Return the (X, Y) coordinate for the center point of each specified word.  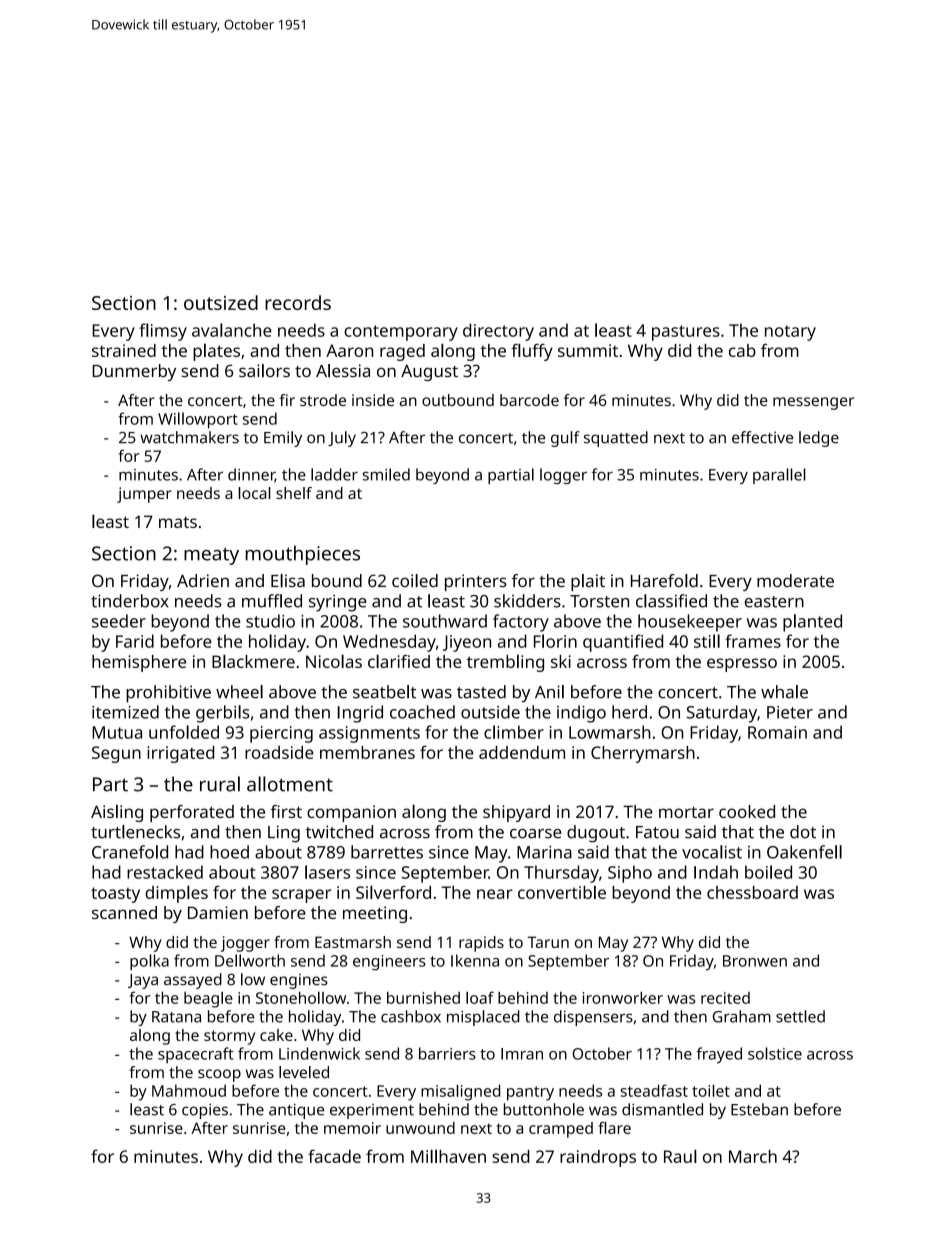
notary (790, 333)
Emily (283, 439)
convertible (562, 892)
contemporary (401, 333)
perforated (192, 813)
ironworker (623, 997)
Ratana (176, 1017)
